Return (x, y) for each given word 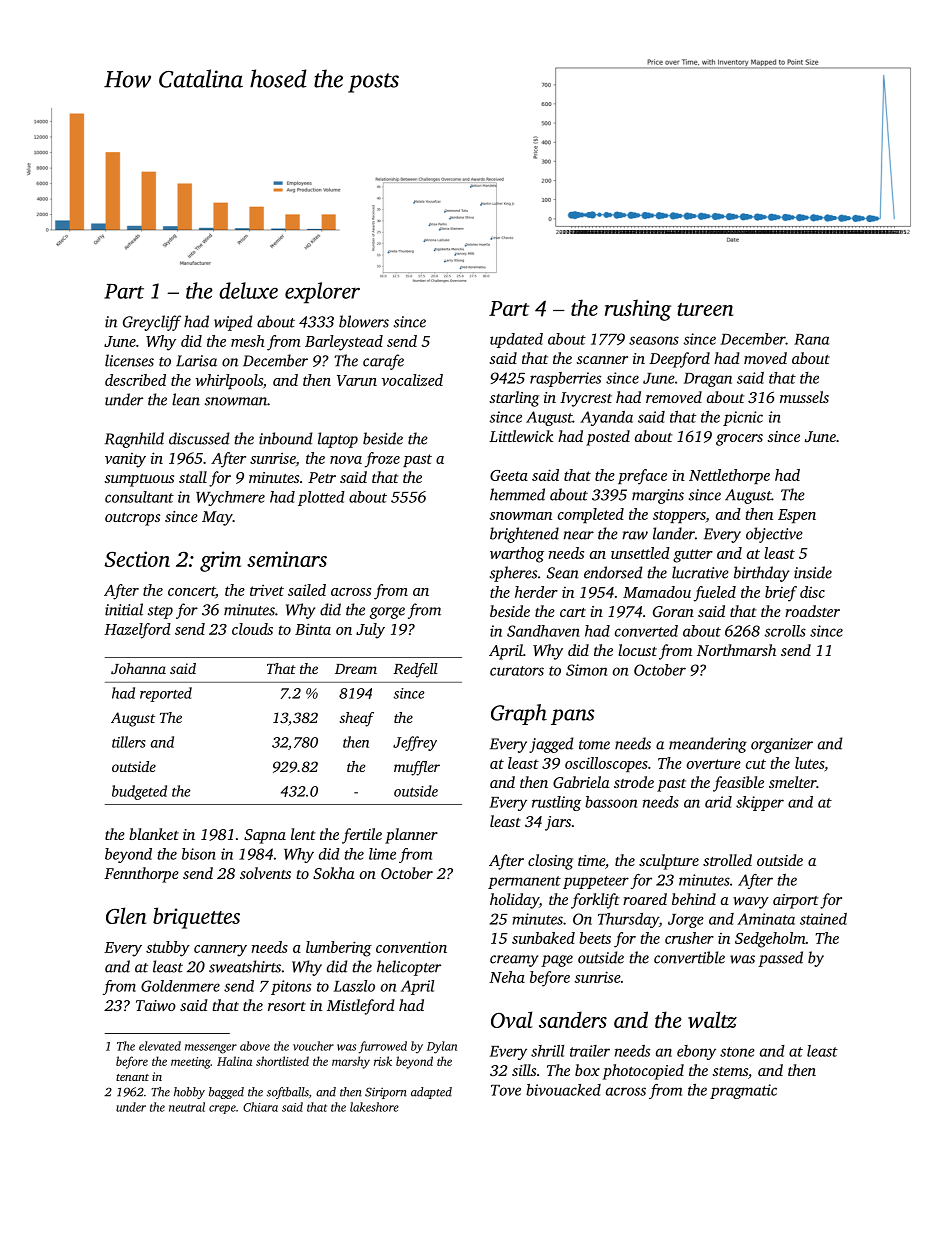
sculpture (669, 862)
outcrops (132, 519)
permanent (524, 882)
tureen (705, 309)
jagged (551, 745)
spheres (513, 574)
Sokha (334, 873)
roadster (812, 611)
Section (137, 559)
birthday (761, 574)
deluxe (248, 290)
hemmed (517, 494)
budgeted (139, 792)
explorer (322, 293)
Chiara (260, 1107)
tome (594, 745)
